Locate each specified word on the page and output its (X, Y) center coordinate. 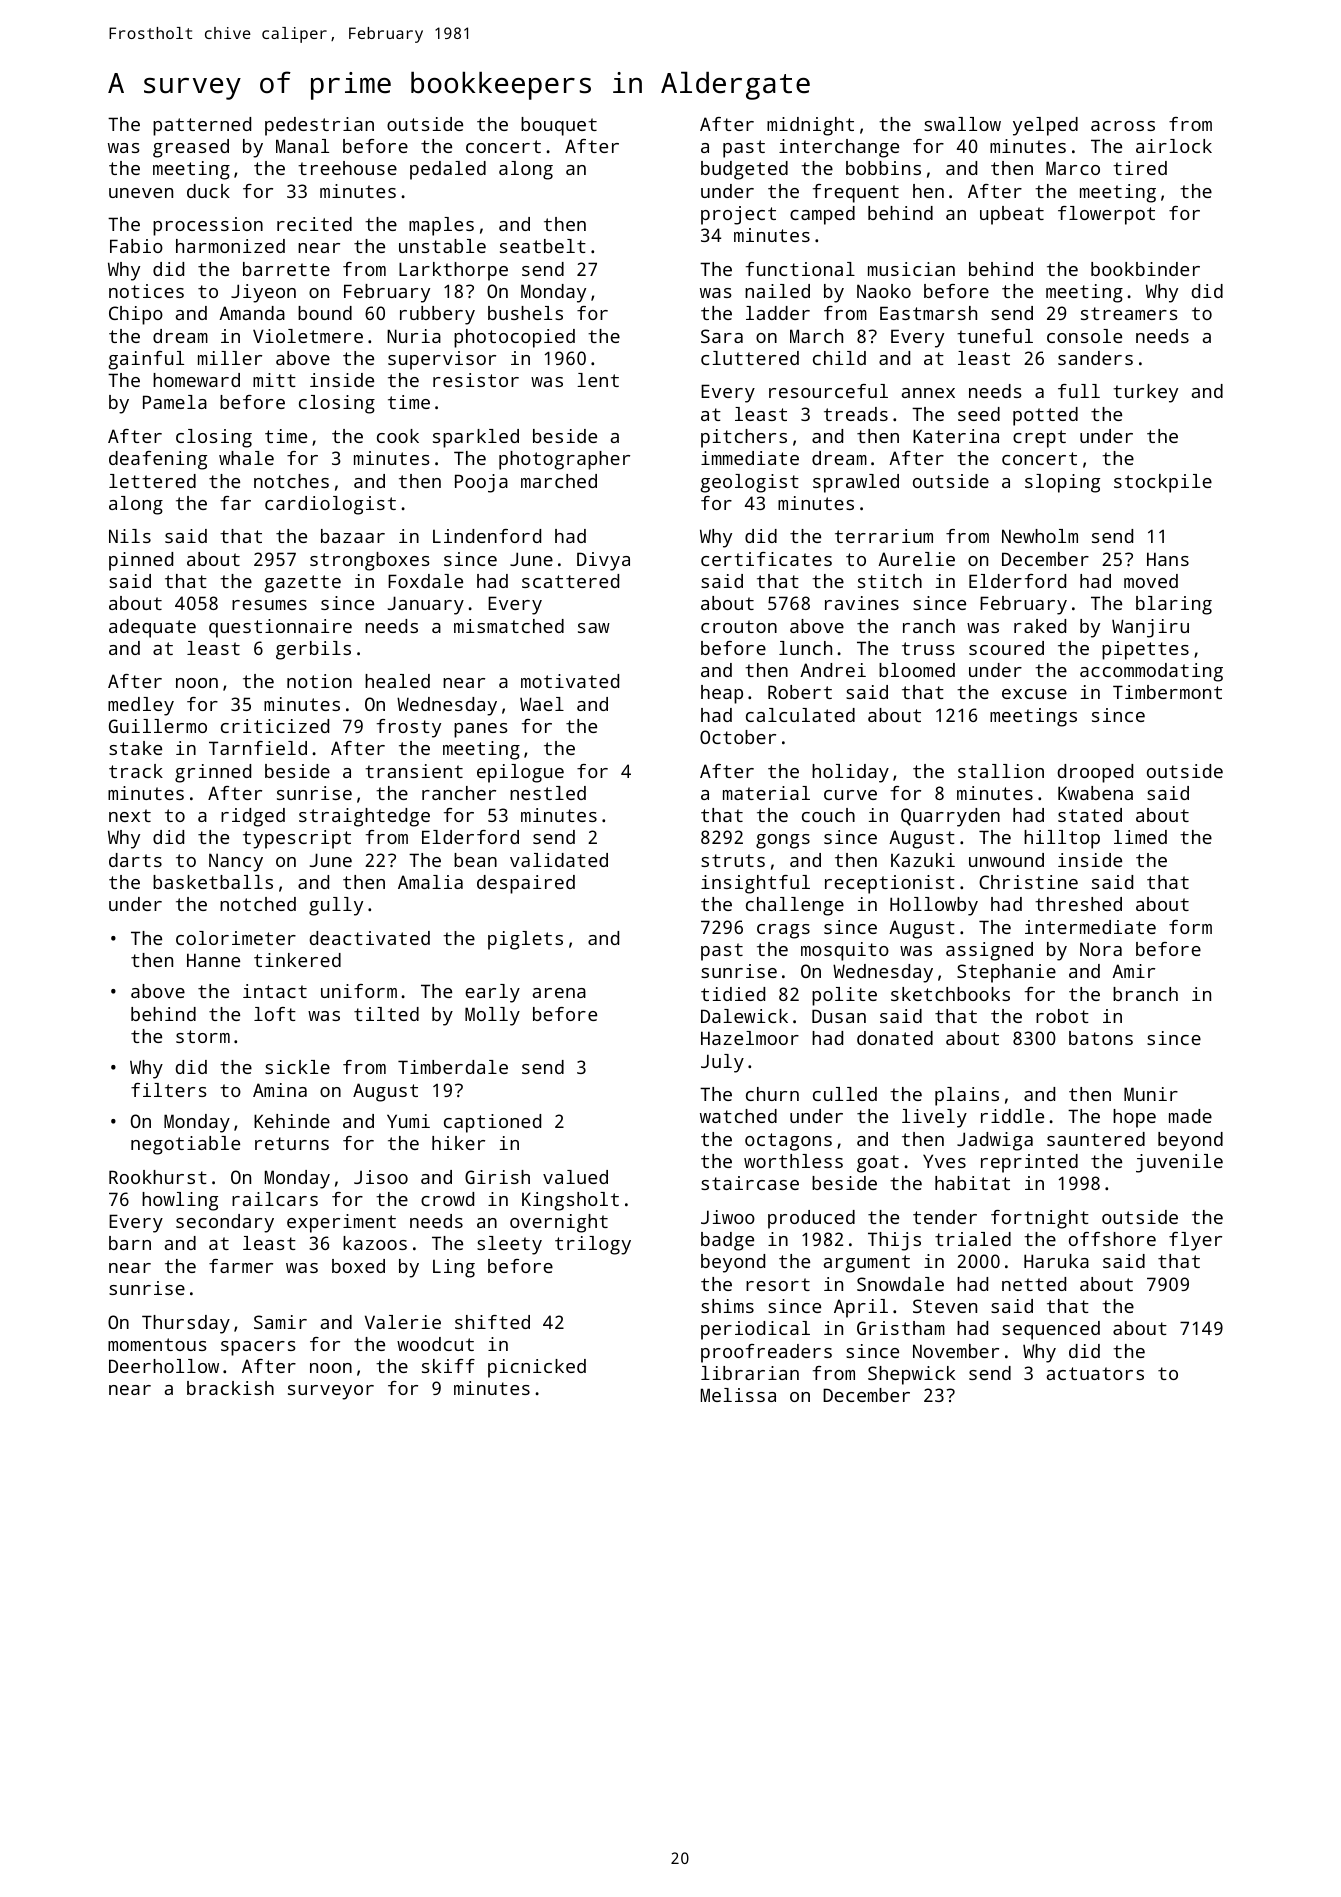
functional (800, 269)
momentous (157, 1344)
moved (1151, 581)
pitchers (744, 438)
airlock (1174, 146)
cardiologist (330, 505)
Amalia (430, 882)
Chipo (136, 315)
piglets (525, 940)
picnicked (537, 1368)
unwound (1006, 860)
